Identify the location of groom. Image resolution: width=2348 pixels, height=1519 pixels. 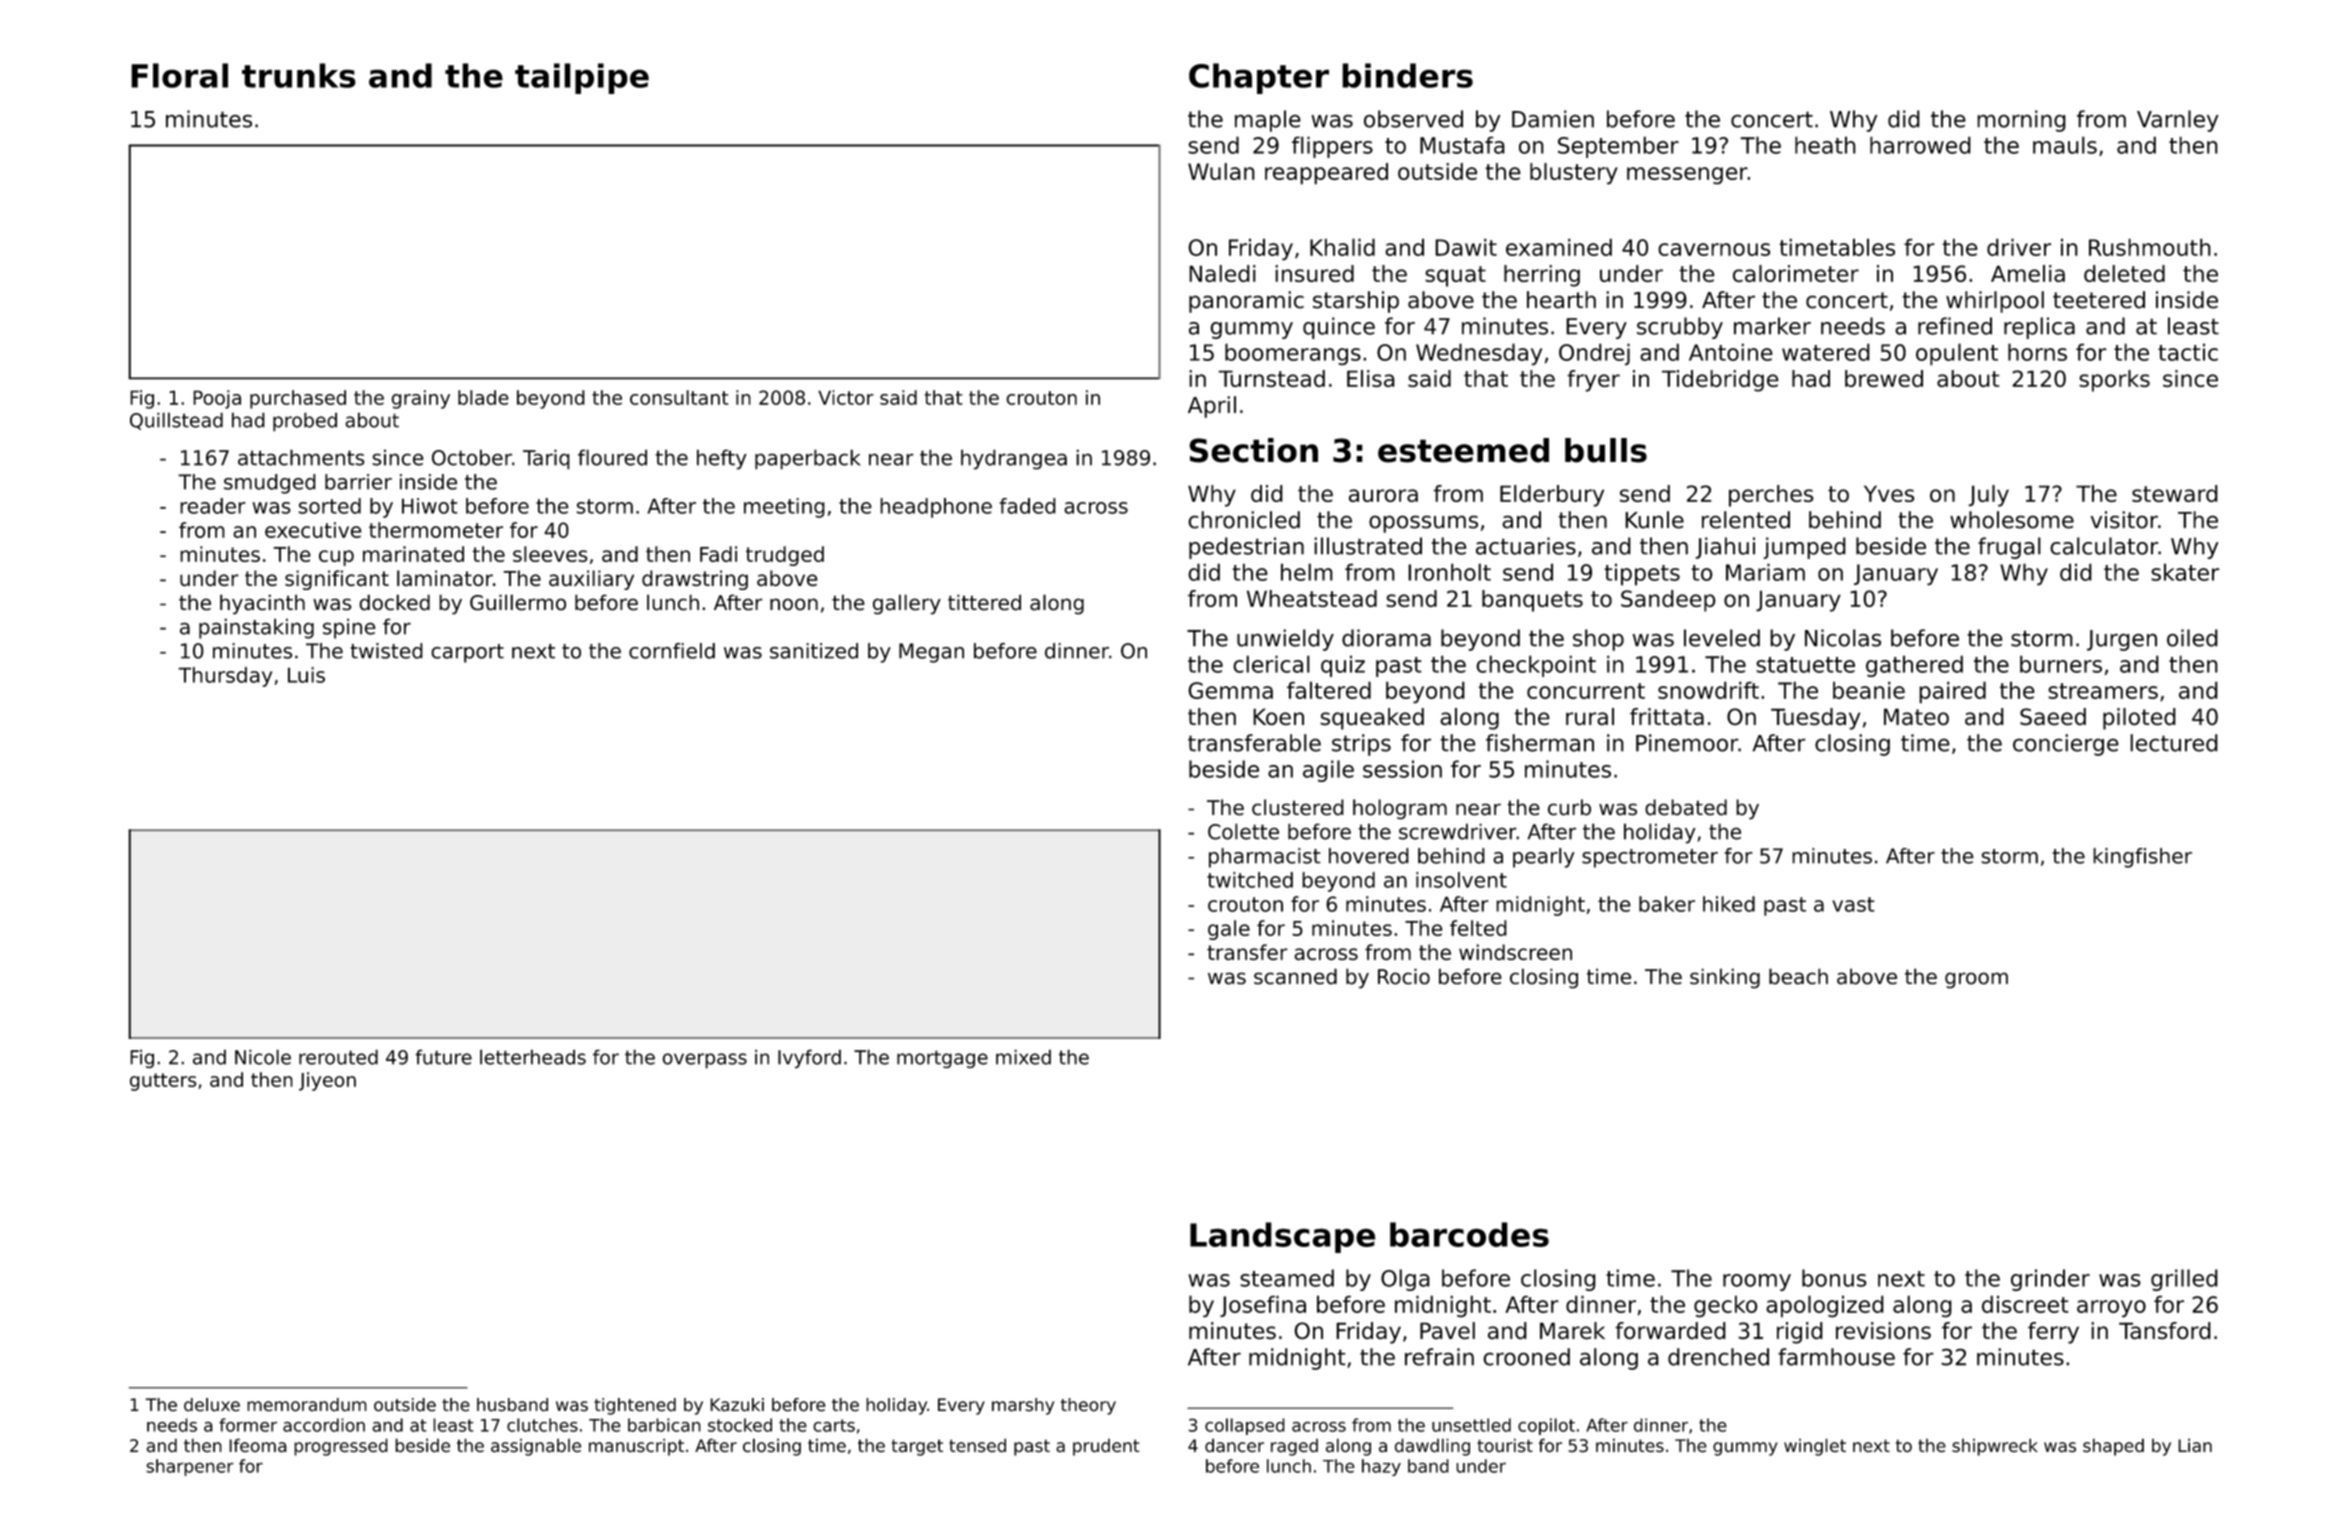
(1976, 980).
